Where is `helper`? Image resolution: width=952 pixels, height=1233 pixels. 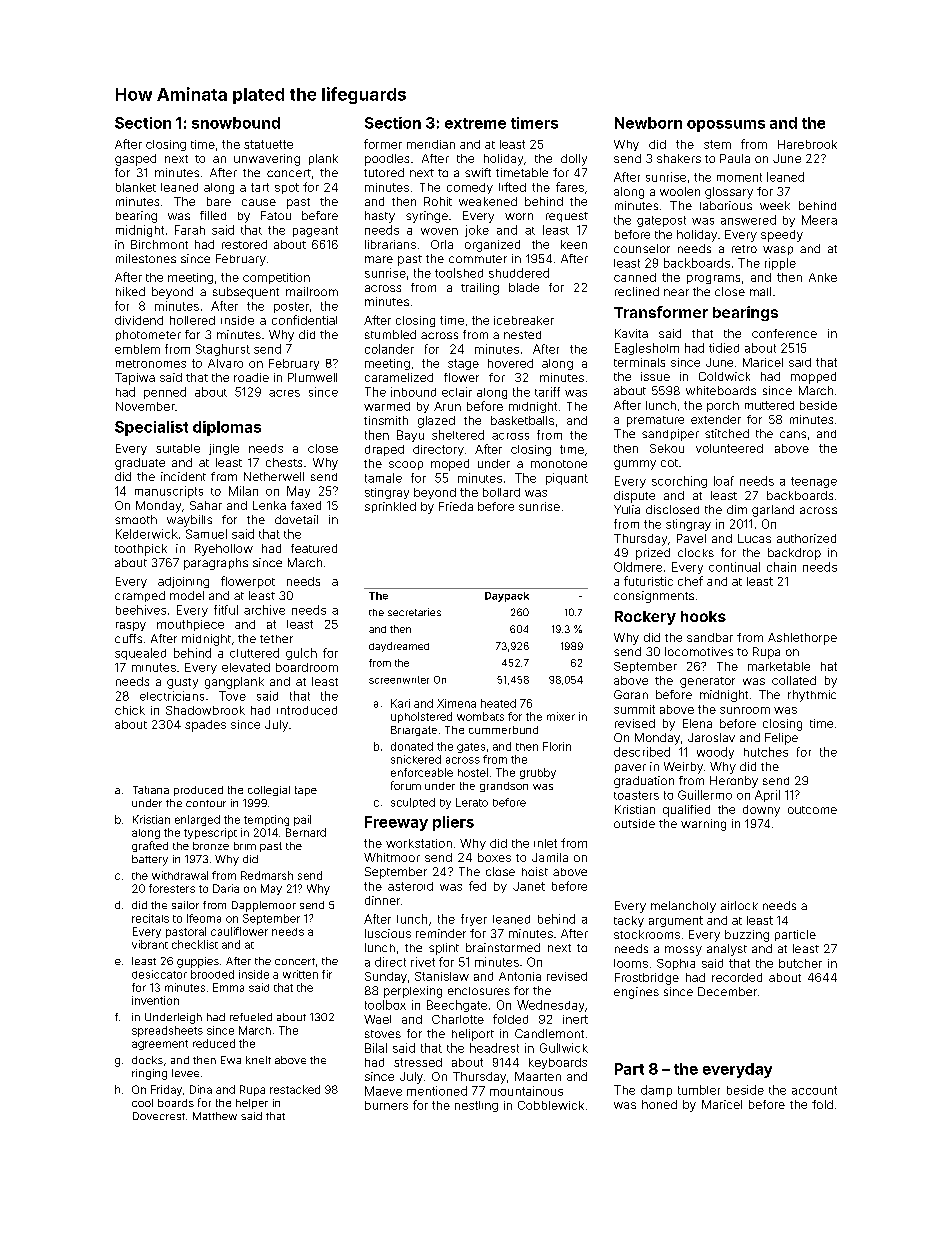
helper is located at coordinates (252, 1104).
